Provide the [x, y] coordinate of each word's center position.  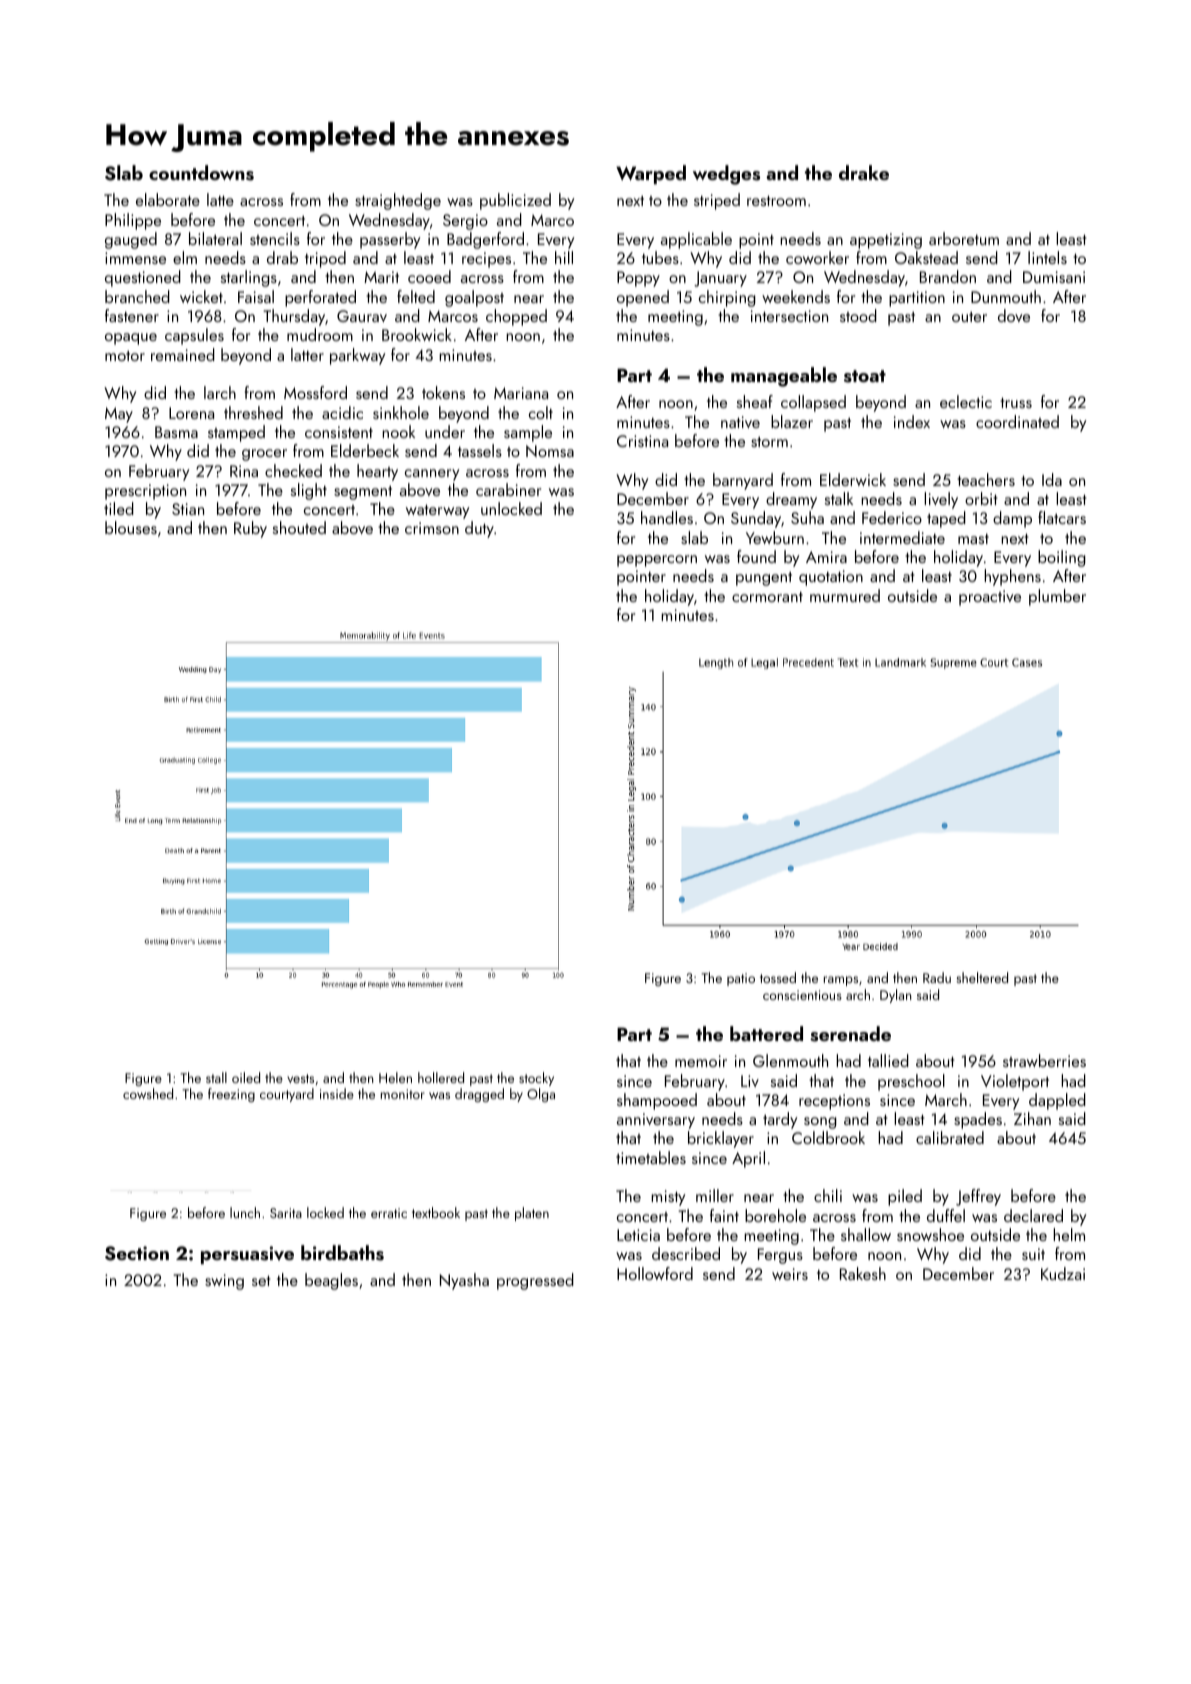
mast [973, 539]
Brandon [948, 276]
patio [741, 979]
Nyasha [464, 1281]
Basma [176, 432]
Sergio [465, 222]
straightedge [398, 201]
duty [479, 529]
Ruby [250, 529]
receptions [834, 1102]
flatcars [1062, 517]
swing [224, 1282]
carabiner [508, 489]
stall [216, 1077]
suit [1033, 1254]
